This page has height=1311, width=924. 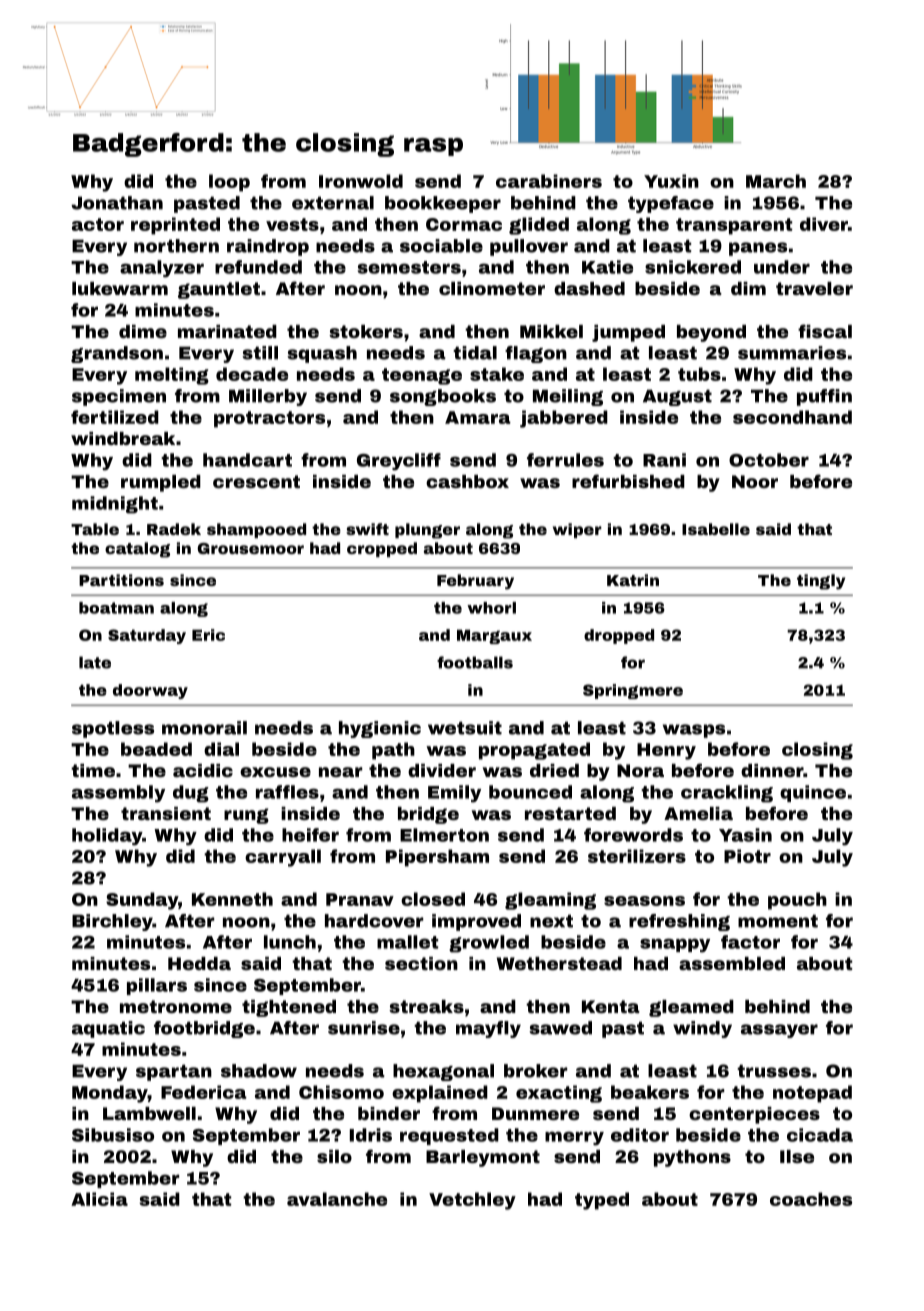 What do you see at coordinates (716, 529) in the page?
I see `Isabelle` at bounding box center [716, 529].
